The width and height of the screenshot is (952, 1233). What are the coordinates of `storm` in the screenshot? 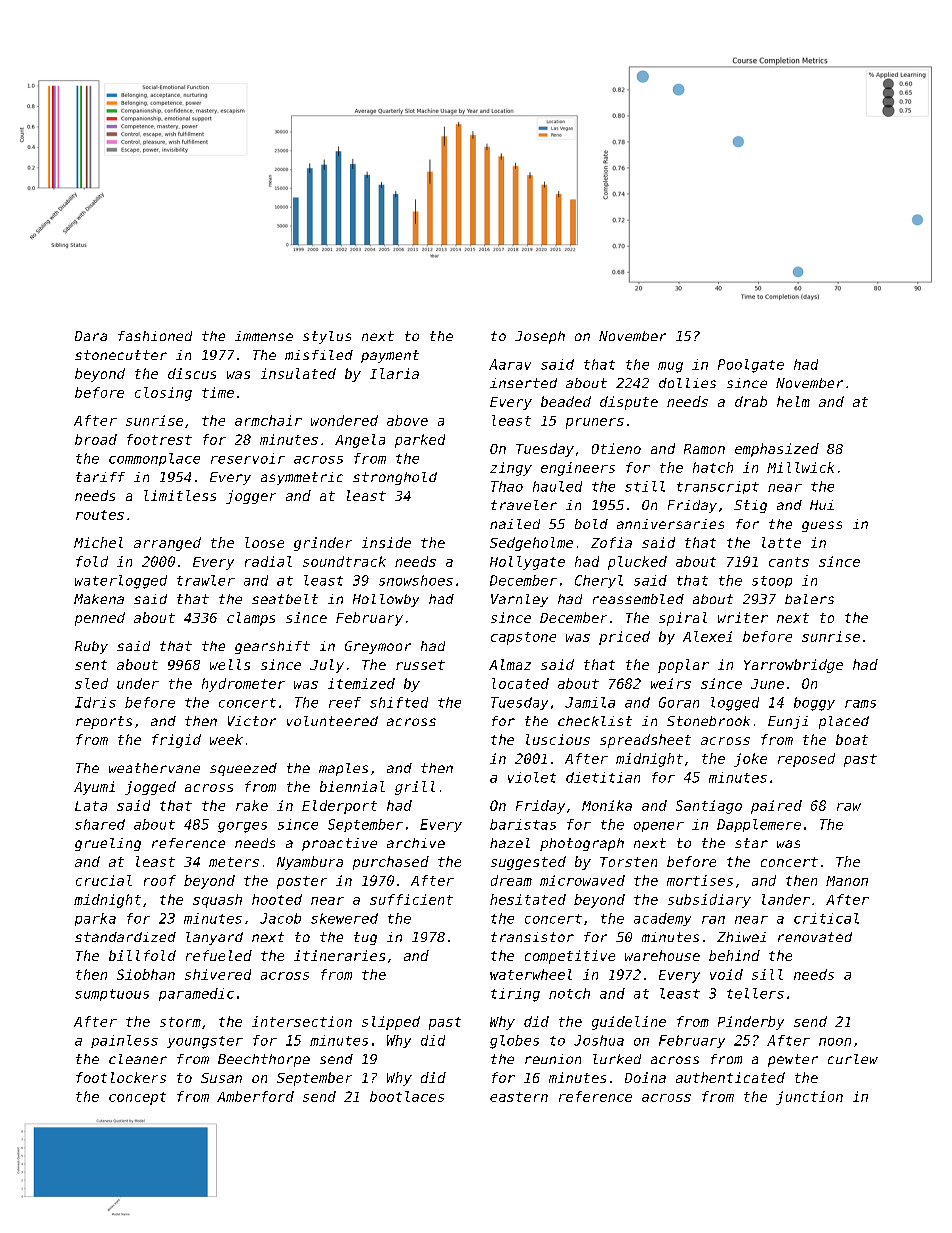 It's located at (180, 1022).
